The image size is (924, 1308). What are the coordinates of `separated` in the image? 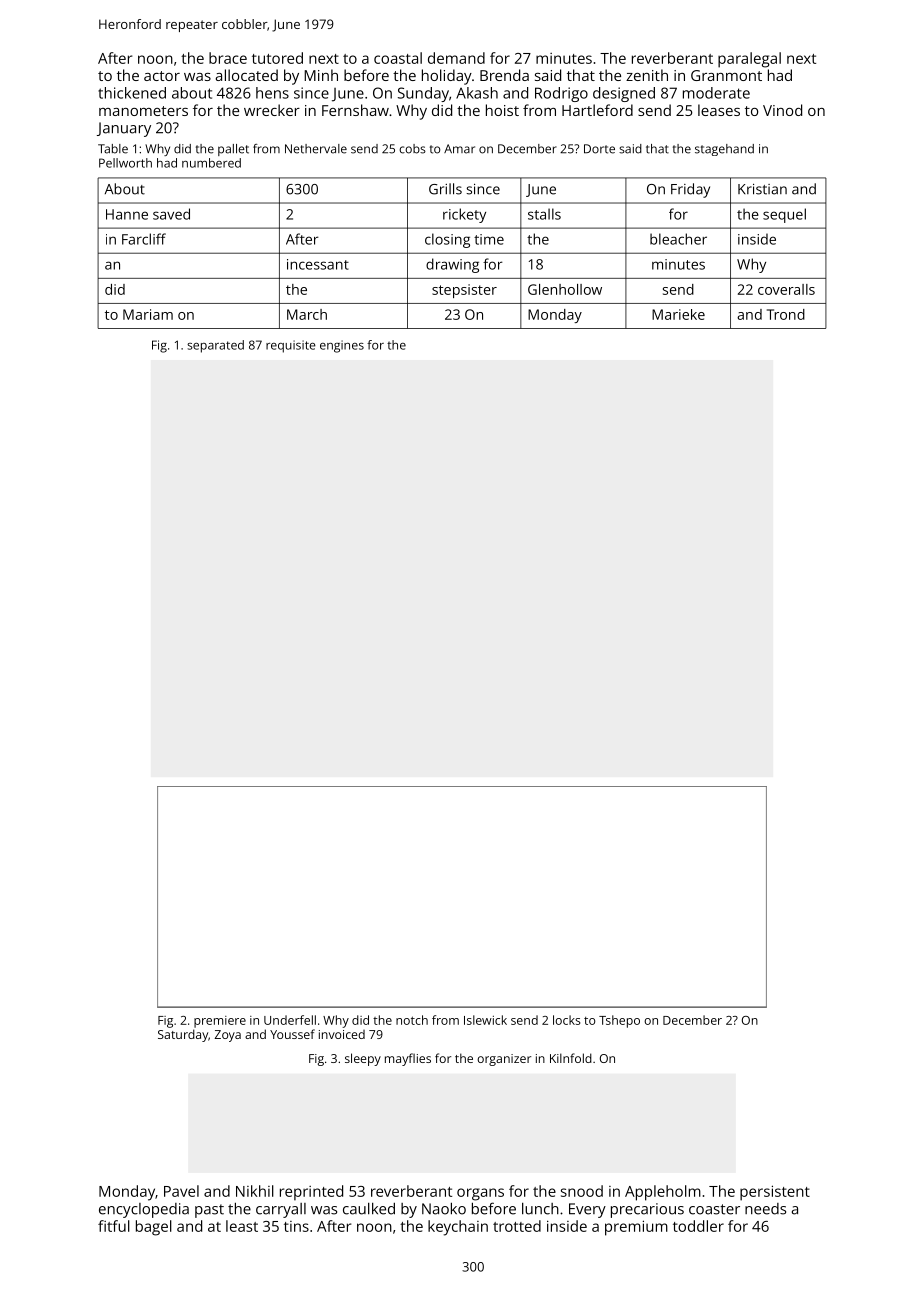 It's located at (215, 346).
